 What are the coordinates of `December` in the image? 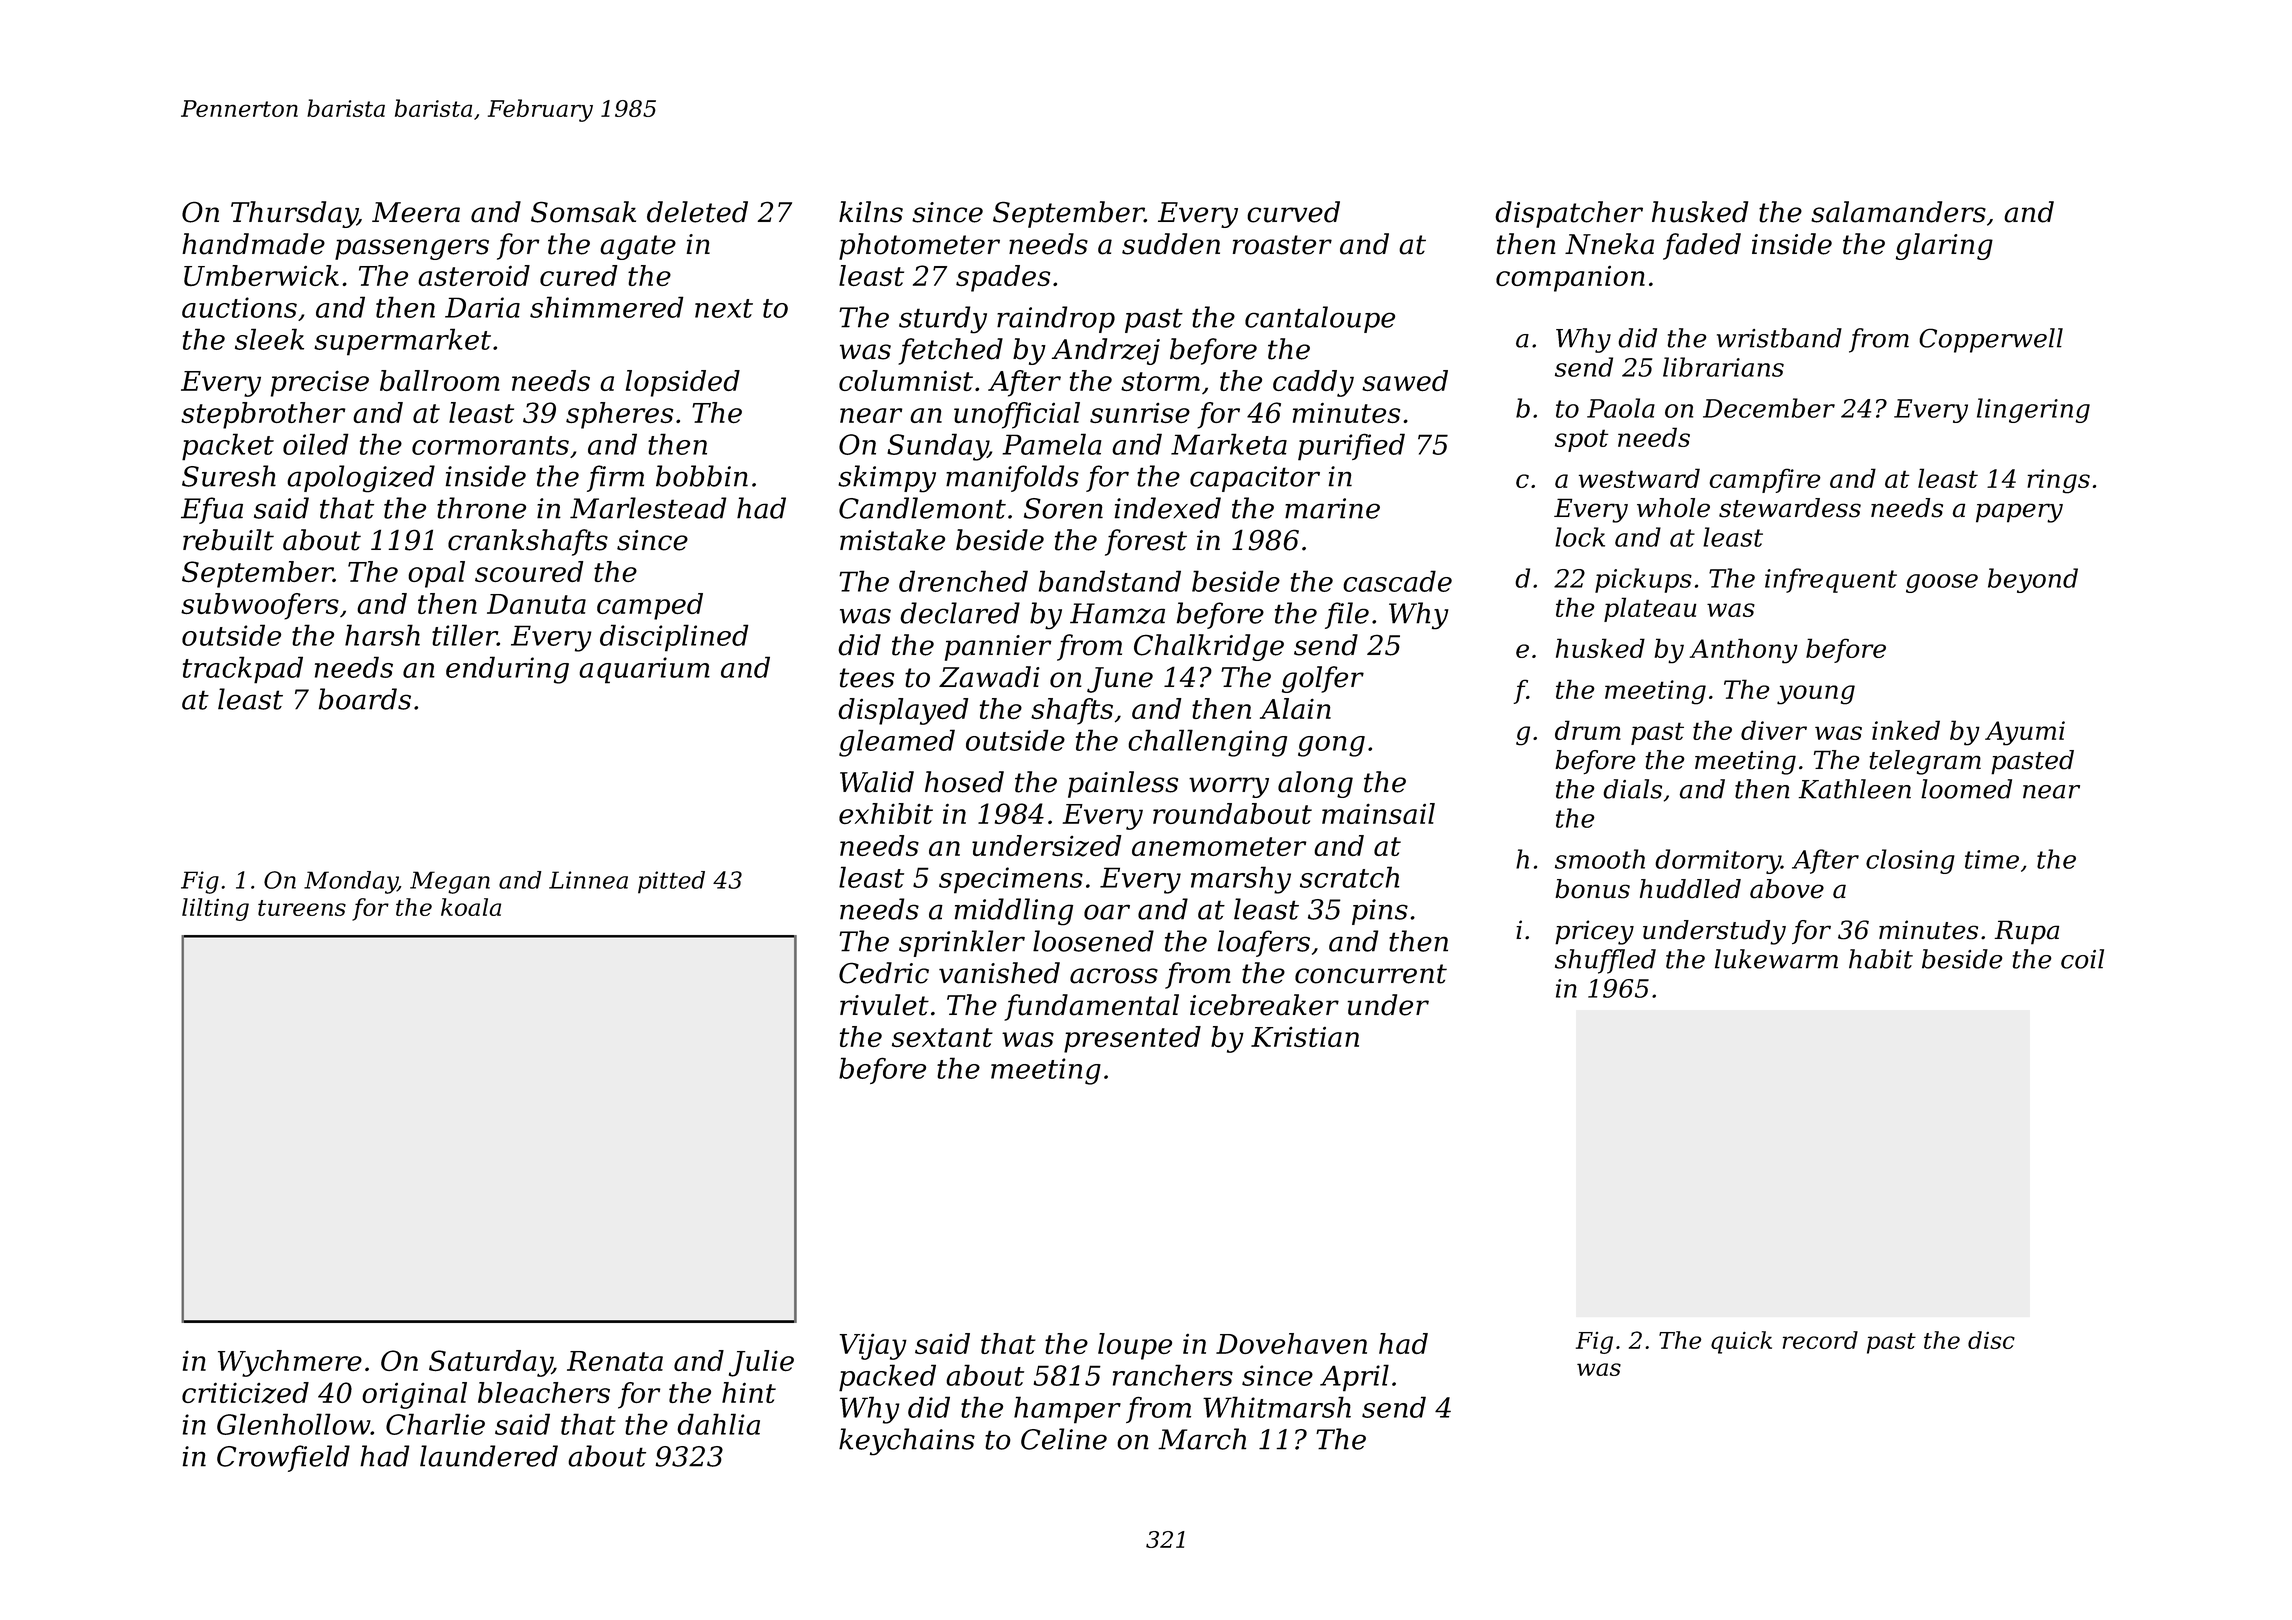 It's located at (1769, 408).
